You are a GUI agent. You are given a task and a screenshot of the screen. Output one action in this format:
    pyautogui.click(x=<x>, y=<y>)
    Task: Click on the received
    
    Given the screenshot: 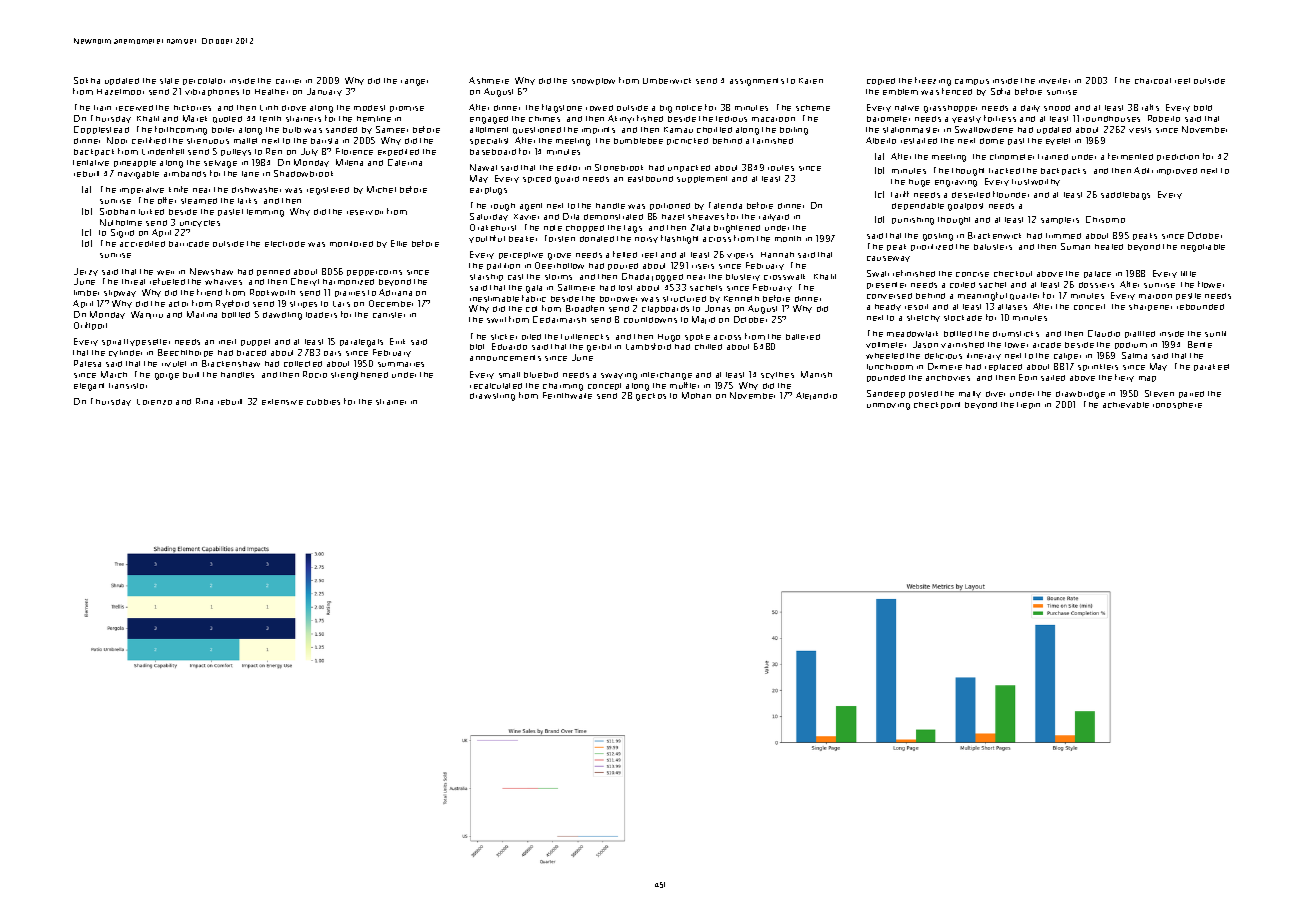 What is the action you would take?
    pyautogui.click(x=134, y=108)
